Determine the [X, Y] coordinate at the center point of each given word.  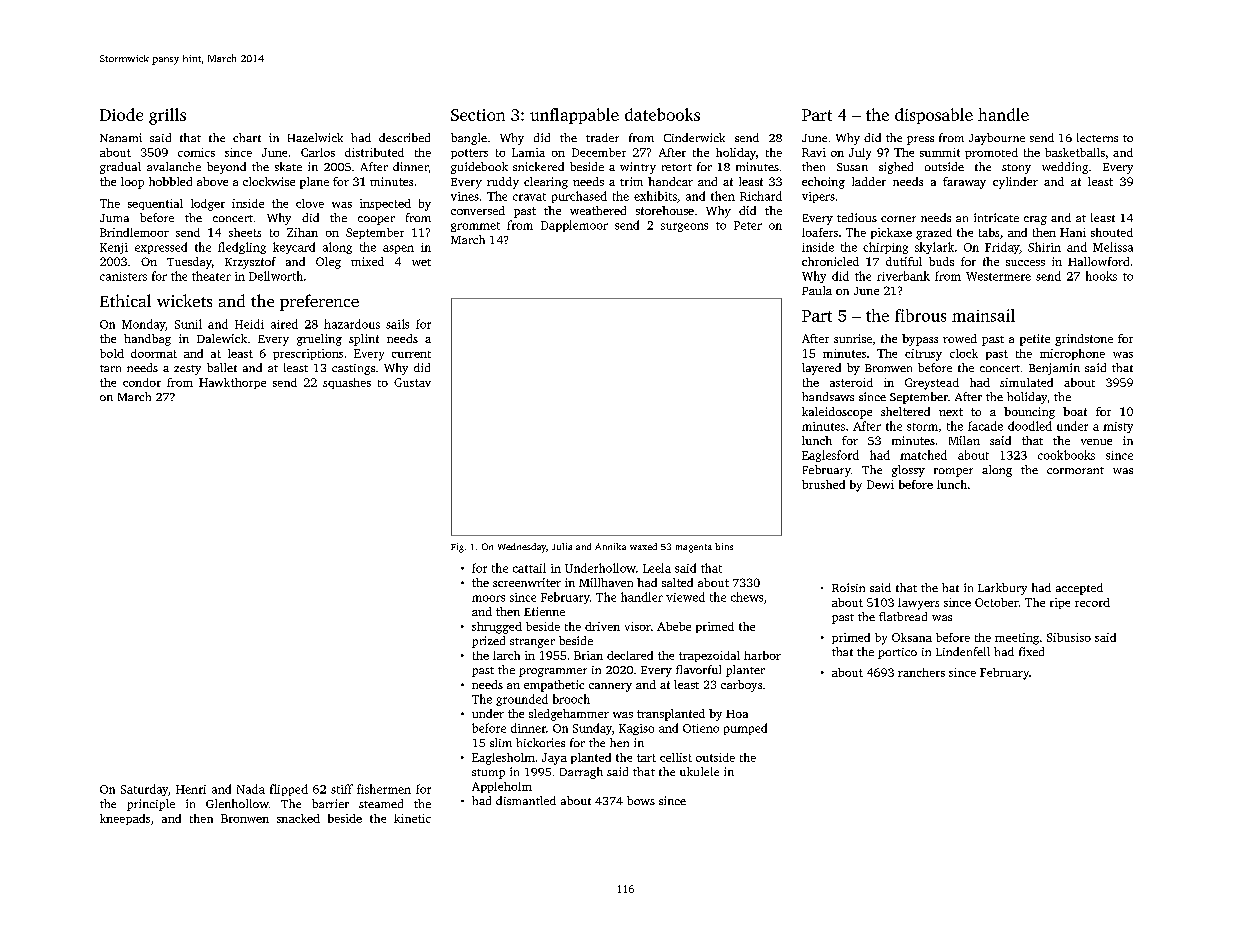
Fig [457, 548]
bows [641, 800]
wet [421, 262]
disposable [934, 116]
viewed [685, 597]
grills [167, 116]
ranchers [921, 672]
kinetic [412, 818]
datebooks [662, 114]
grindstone [1084, 340]
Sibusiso [1069, 637]
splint [364, 340]
